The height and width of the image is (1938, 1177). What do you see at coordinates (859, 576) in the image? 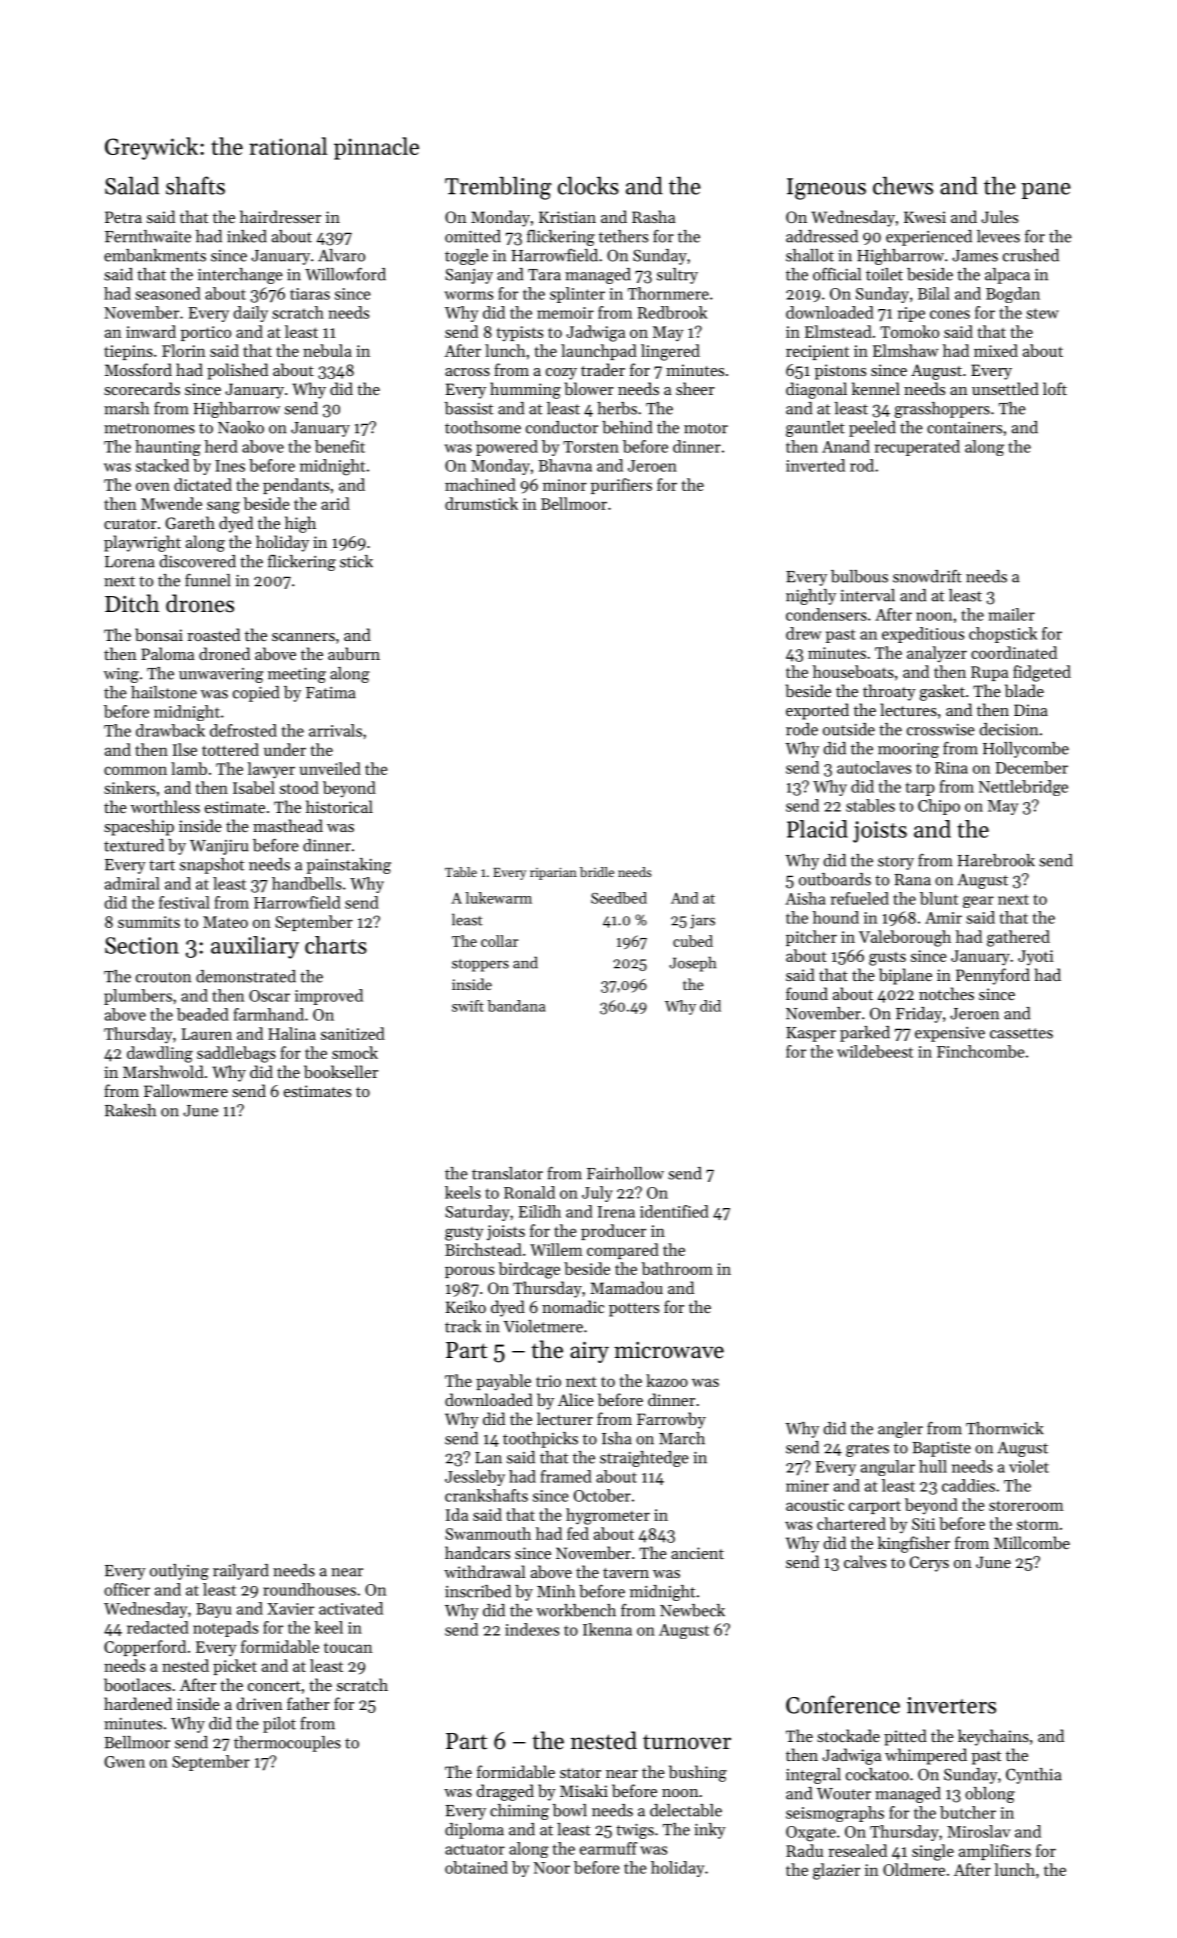
I see `bulbous` at bounding box center [859, 576].
